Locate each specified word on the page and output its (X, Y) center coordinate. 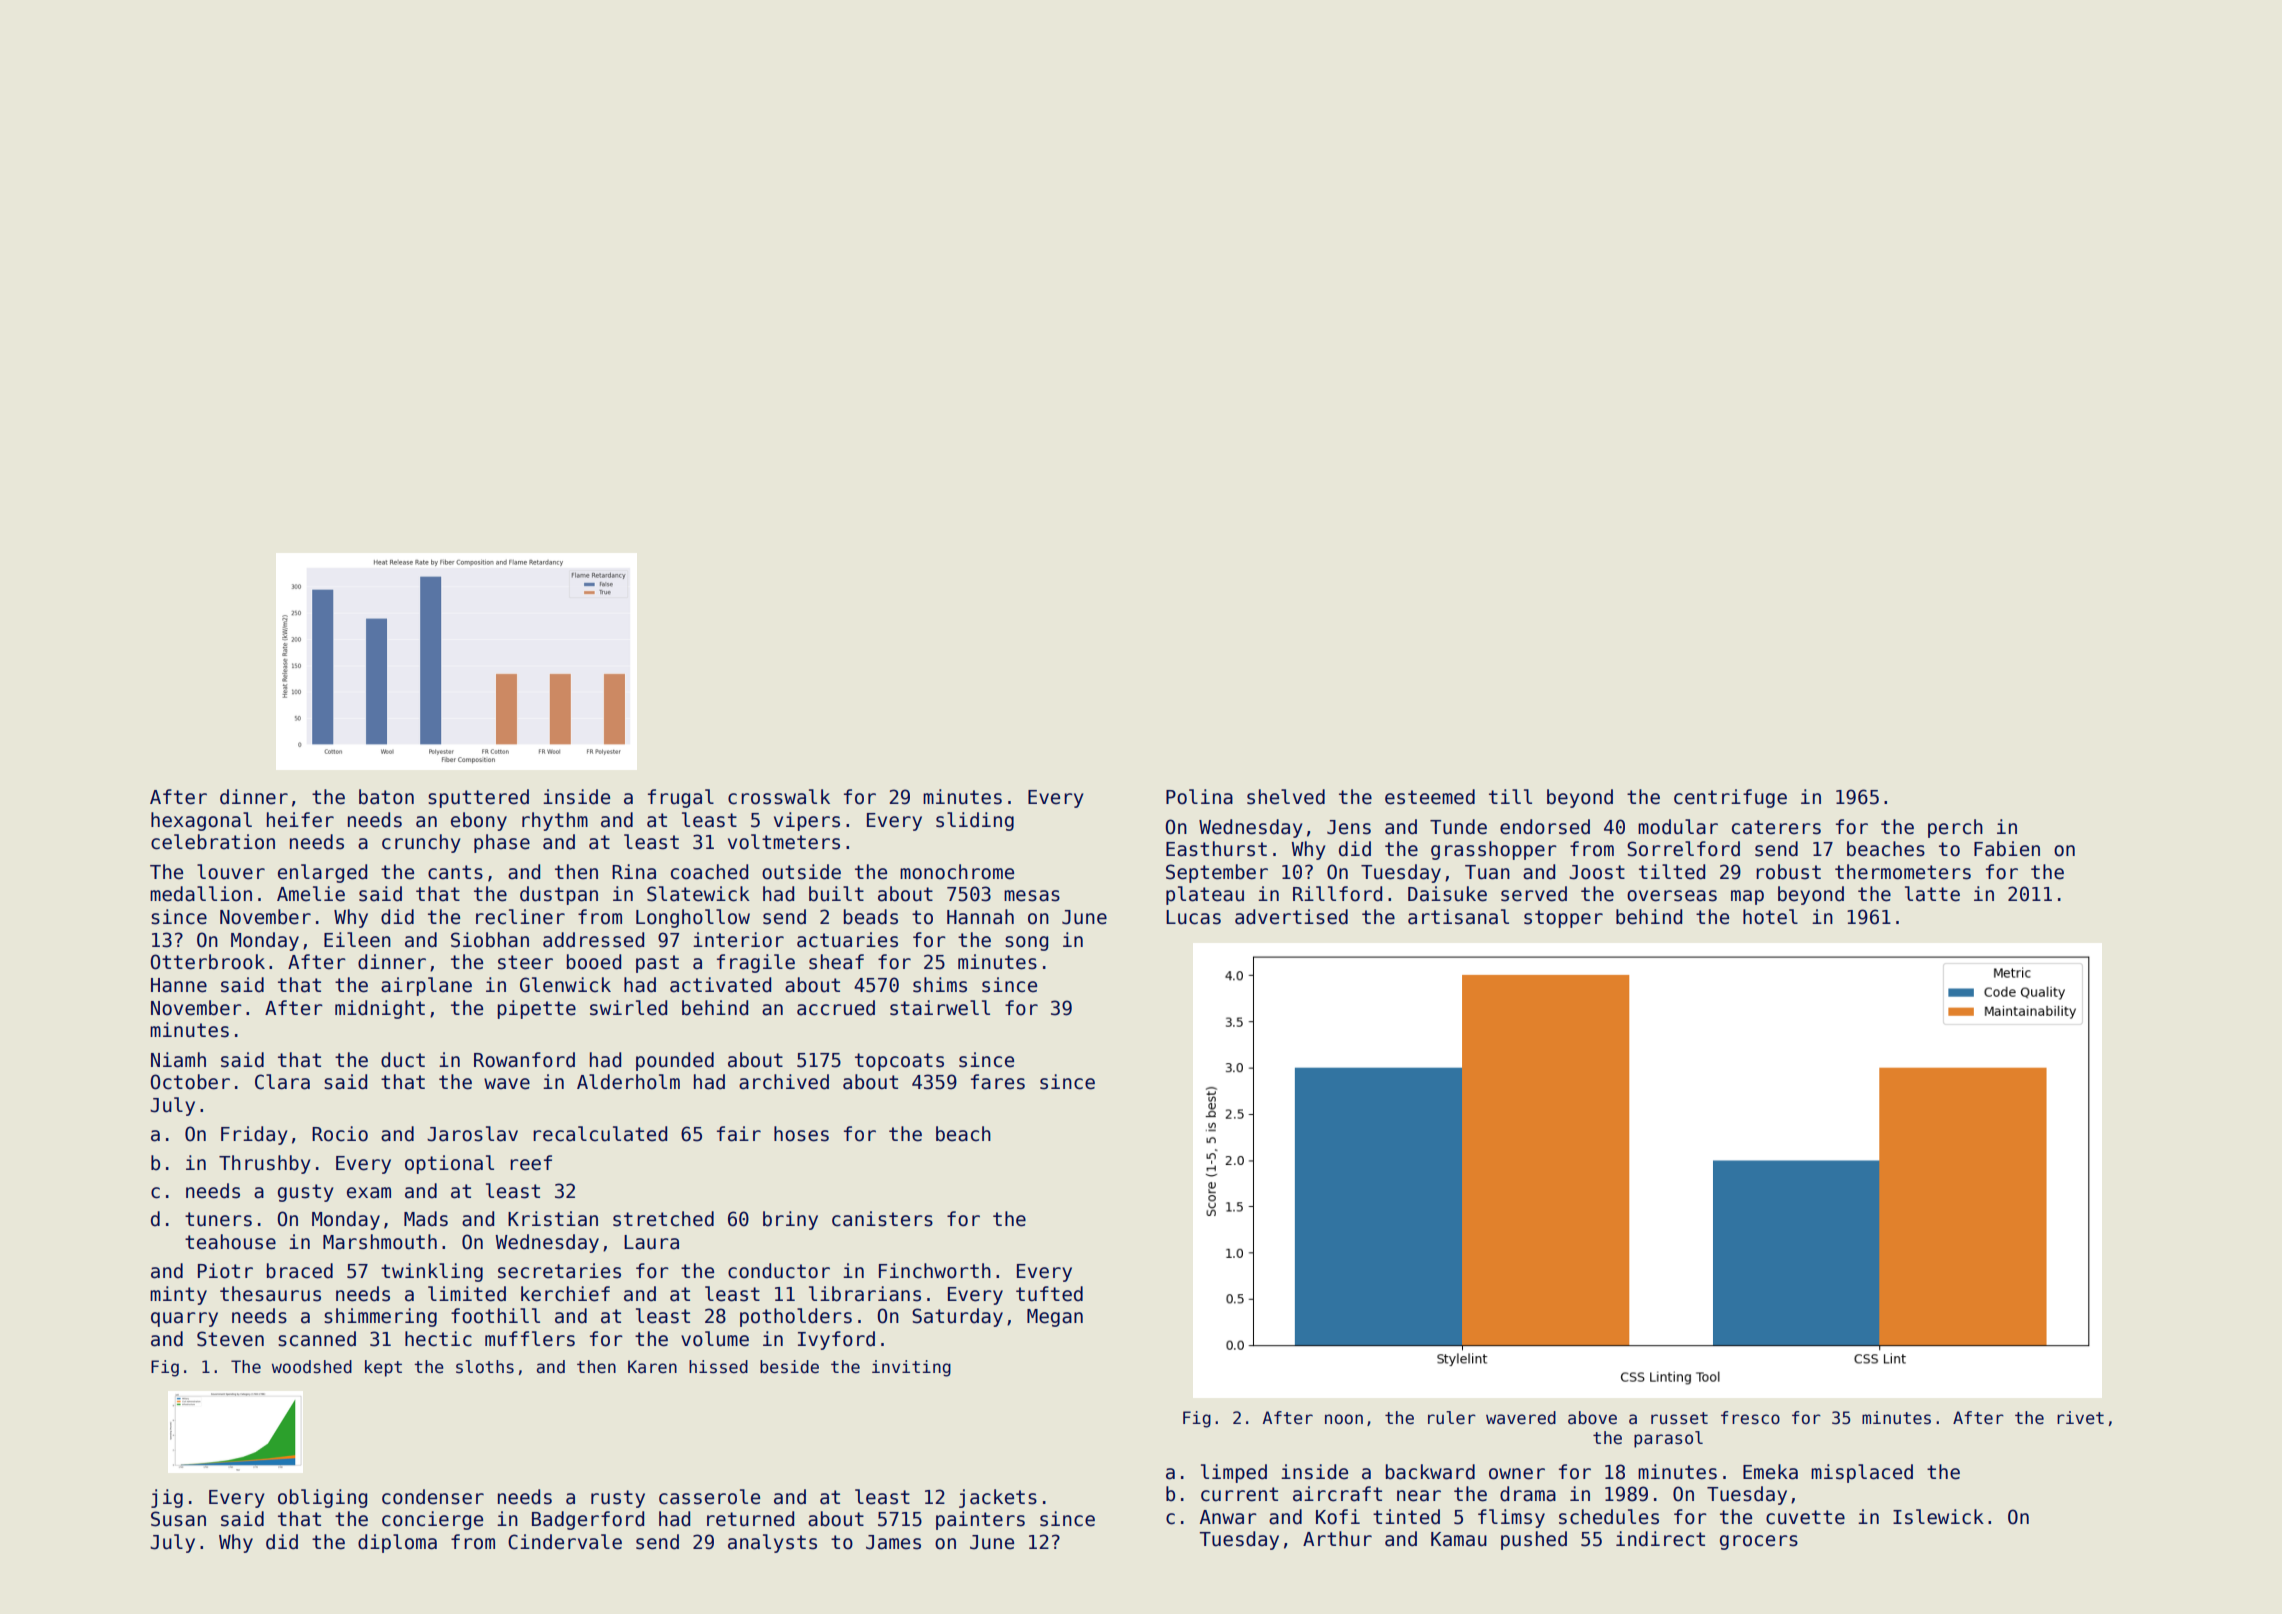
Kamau (1459, 1539)
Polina (1199, 797)
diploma (397, 1543)
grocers (1759, 1542)
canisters (882, 1219)
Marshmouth (380, 1242)
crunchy (421, 843)
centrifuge (1730, 798)
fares (998, 1082)
